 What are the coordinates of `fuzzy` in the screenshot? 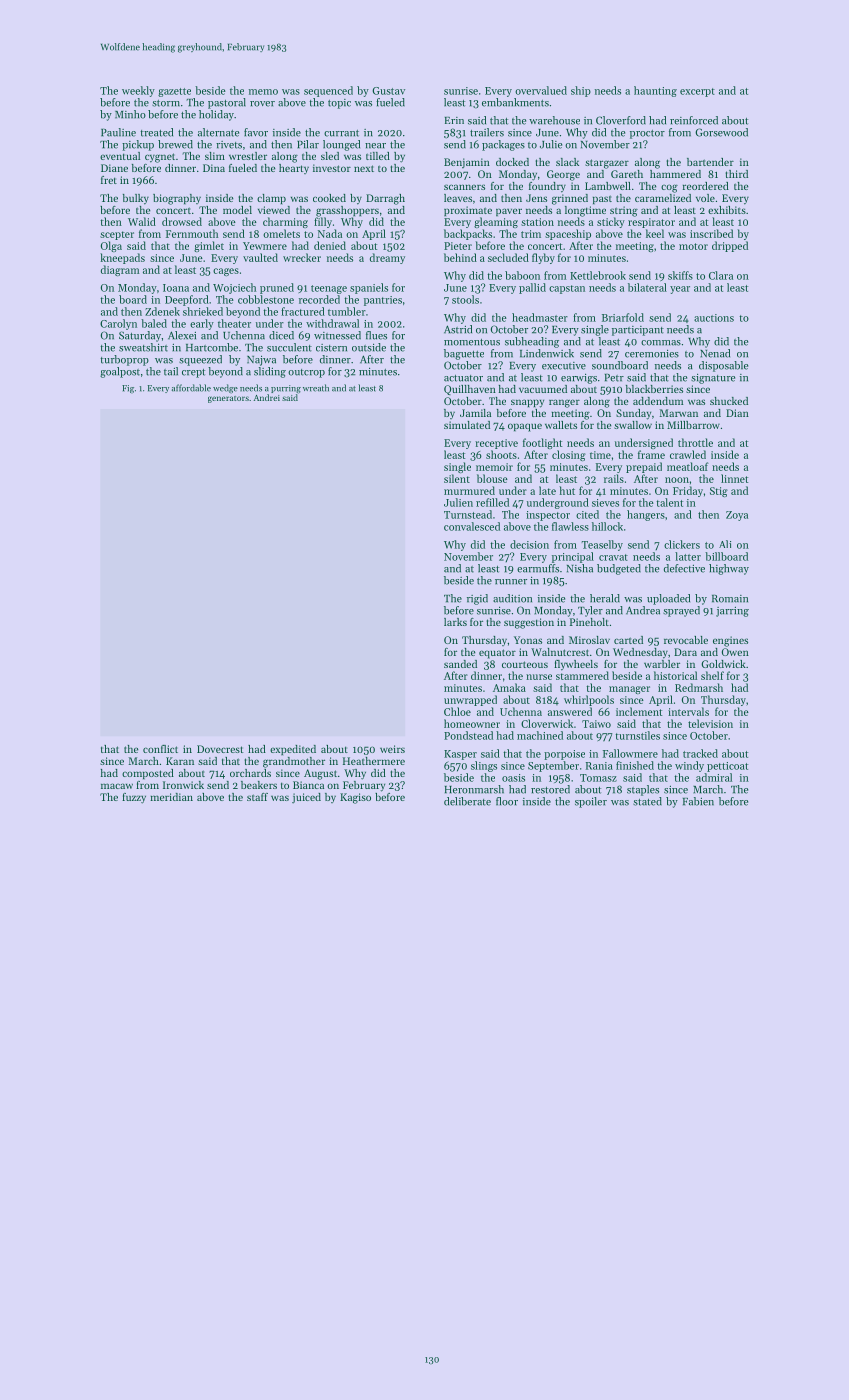 It's located at (134, 798).
